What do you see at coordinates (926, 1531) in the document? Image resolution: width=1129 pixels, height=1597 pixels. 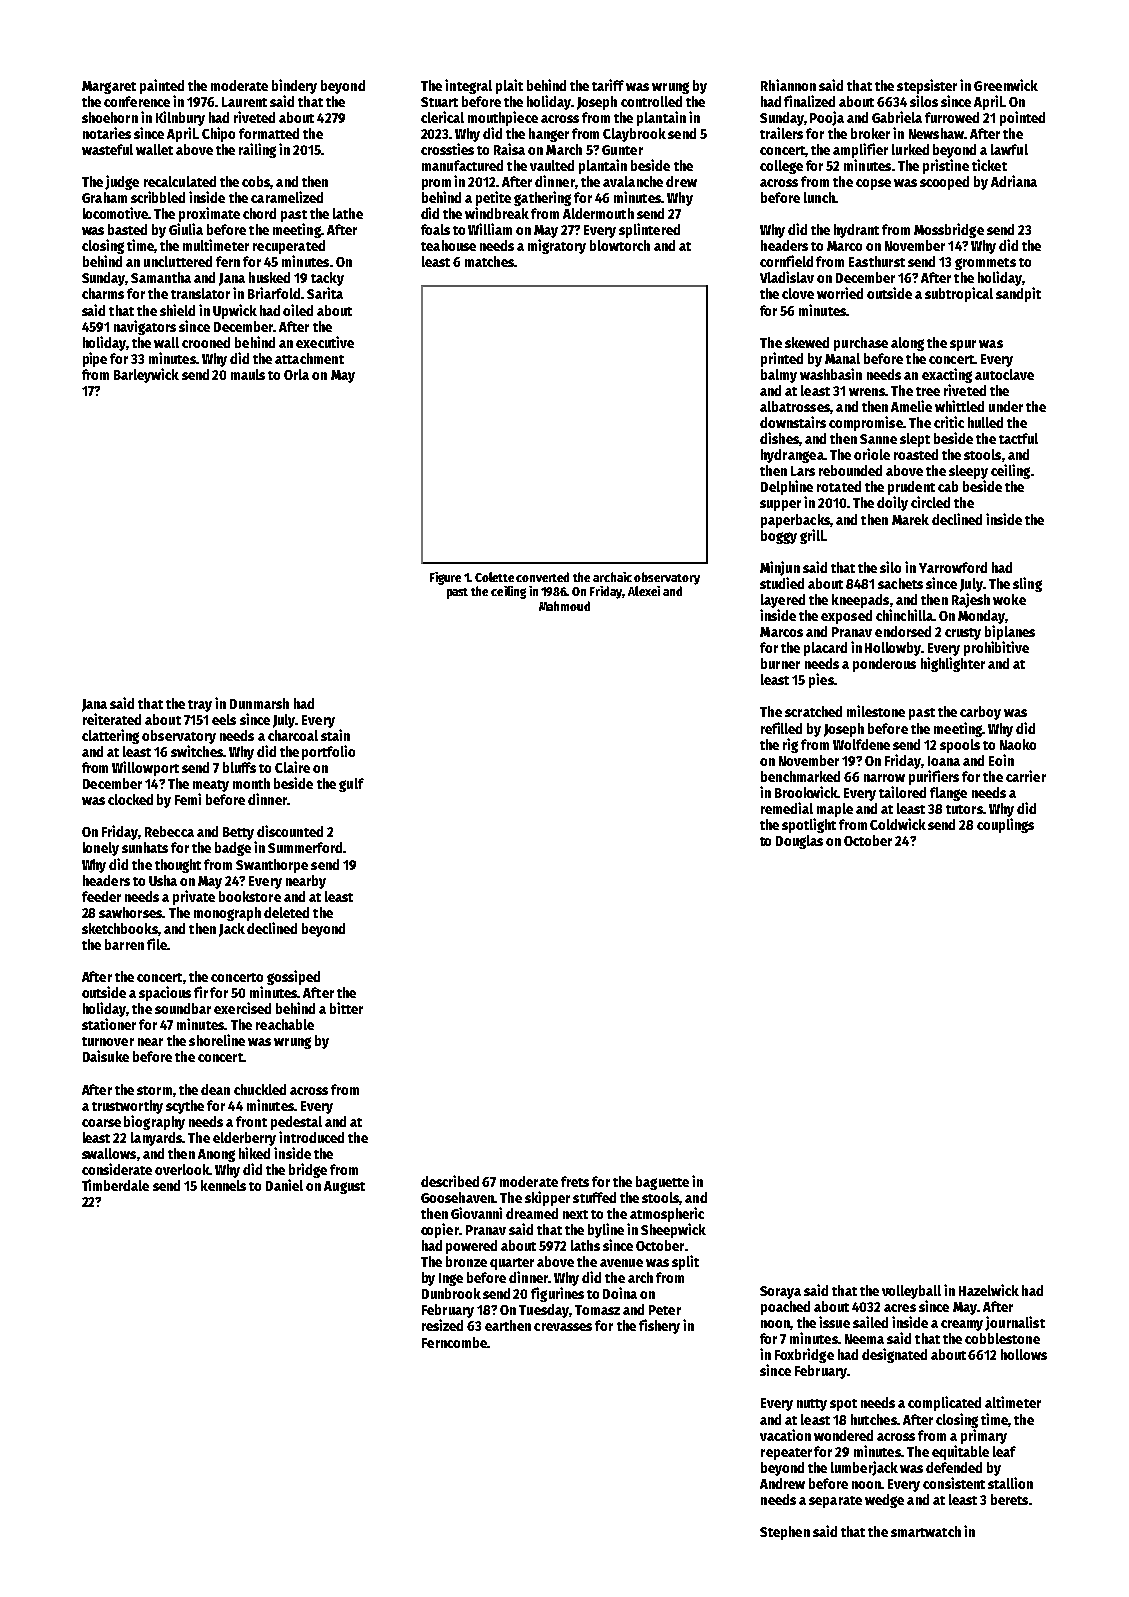 I see `smartwatch` at bounding box center [926, 1531].
